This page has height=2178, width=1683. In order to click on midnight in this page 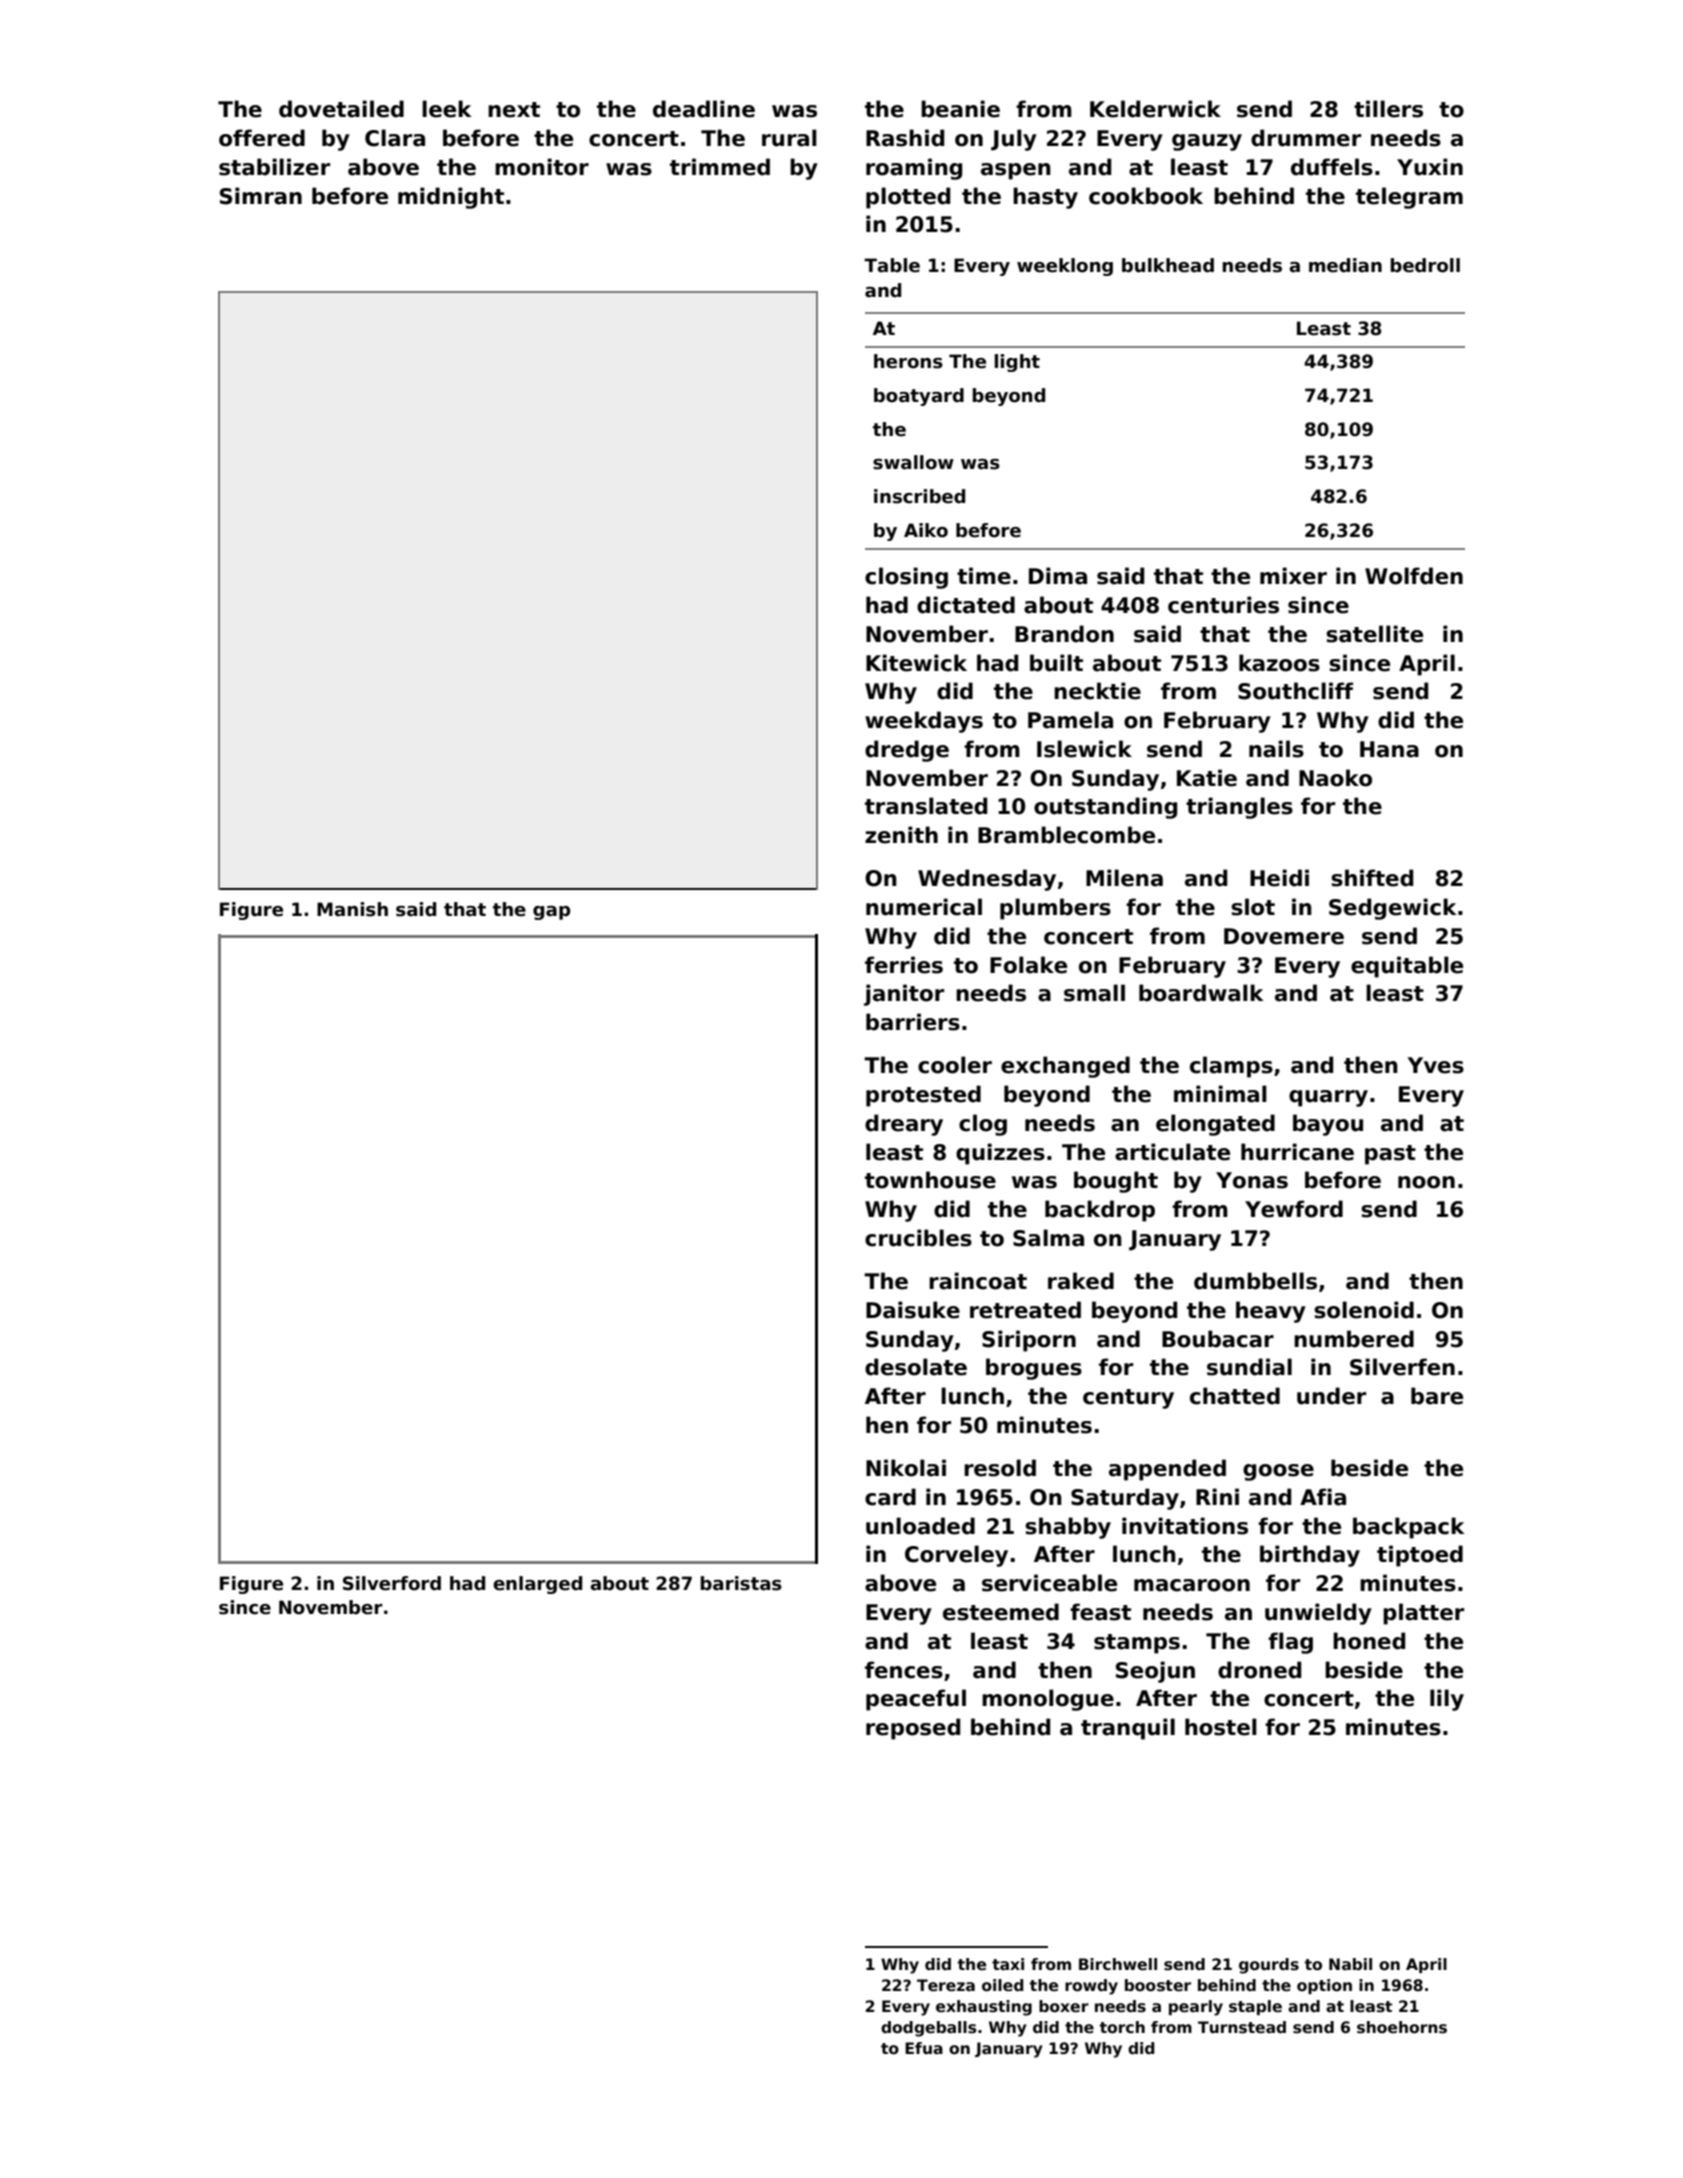, I will do `click(451, 198)`.
